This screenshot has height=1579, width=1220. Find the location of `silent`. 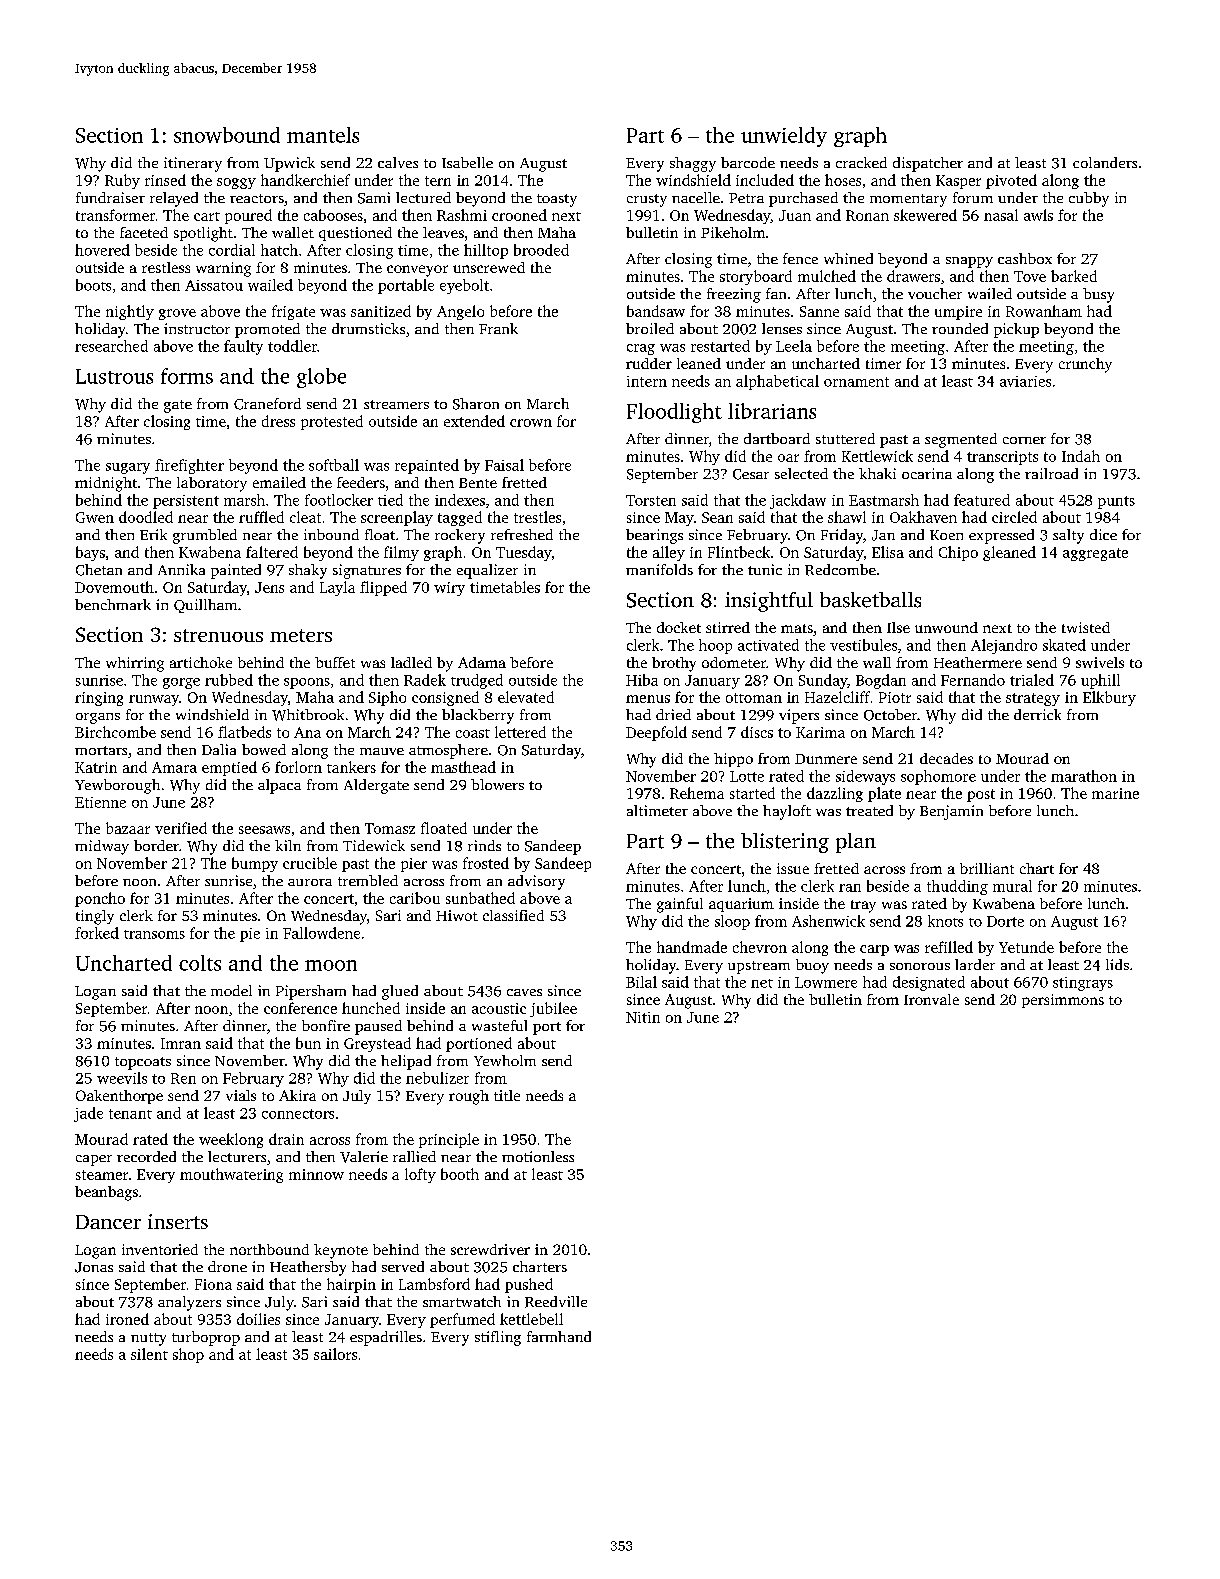

silent is located at coordinates (149, 1354).
